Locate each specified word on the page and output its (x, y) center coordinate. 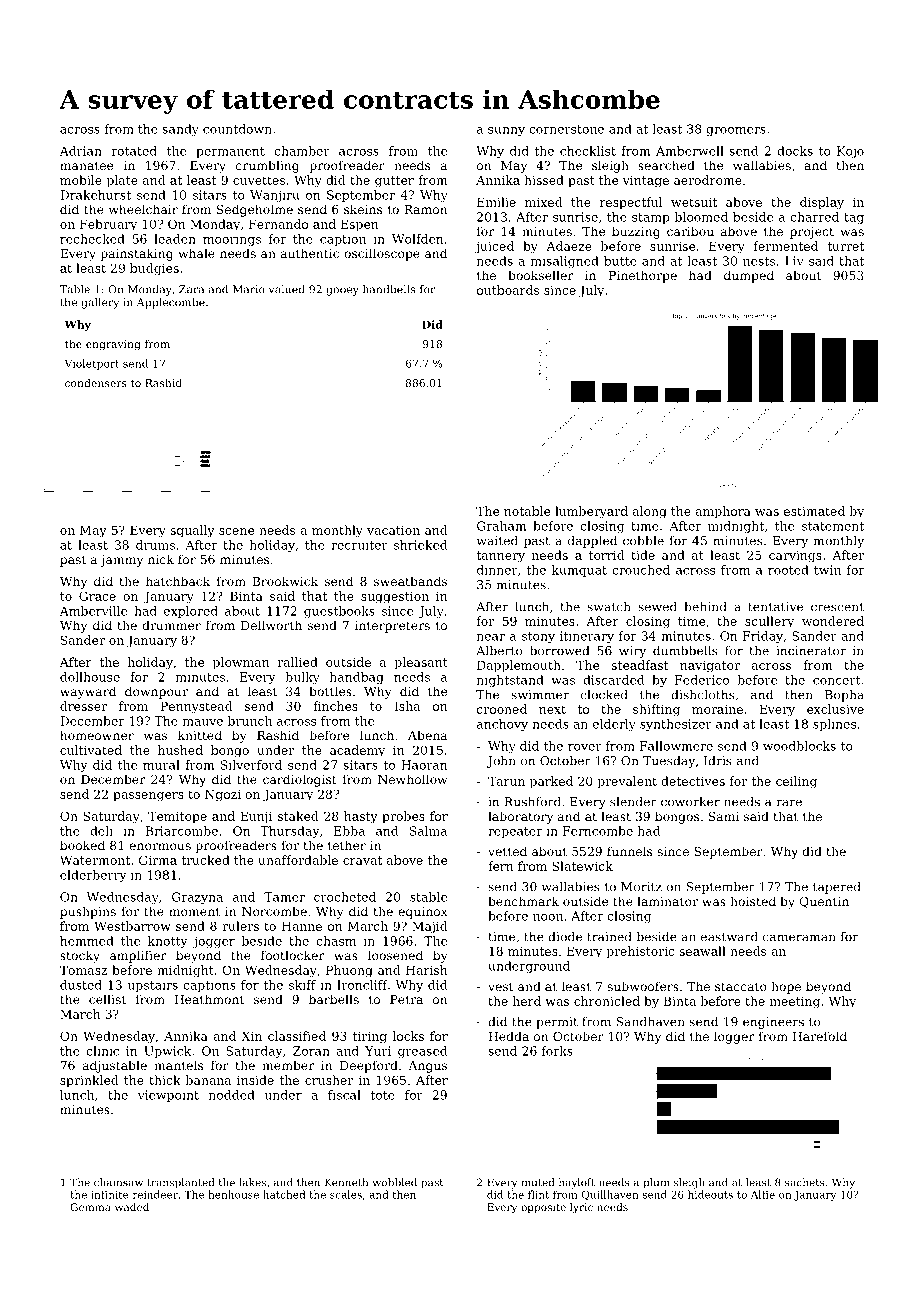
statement (833, 526)
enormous (160, 846)
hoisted (753, 901)
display (822, 203)
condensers (96, 383)
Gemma (90, 1207)
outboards (508, 290)
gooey (342, 291)
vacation (393, 530)
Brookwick (285, 581)
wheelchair (143, 209)
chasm (336, 941)
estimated (814, 511)
